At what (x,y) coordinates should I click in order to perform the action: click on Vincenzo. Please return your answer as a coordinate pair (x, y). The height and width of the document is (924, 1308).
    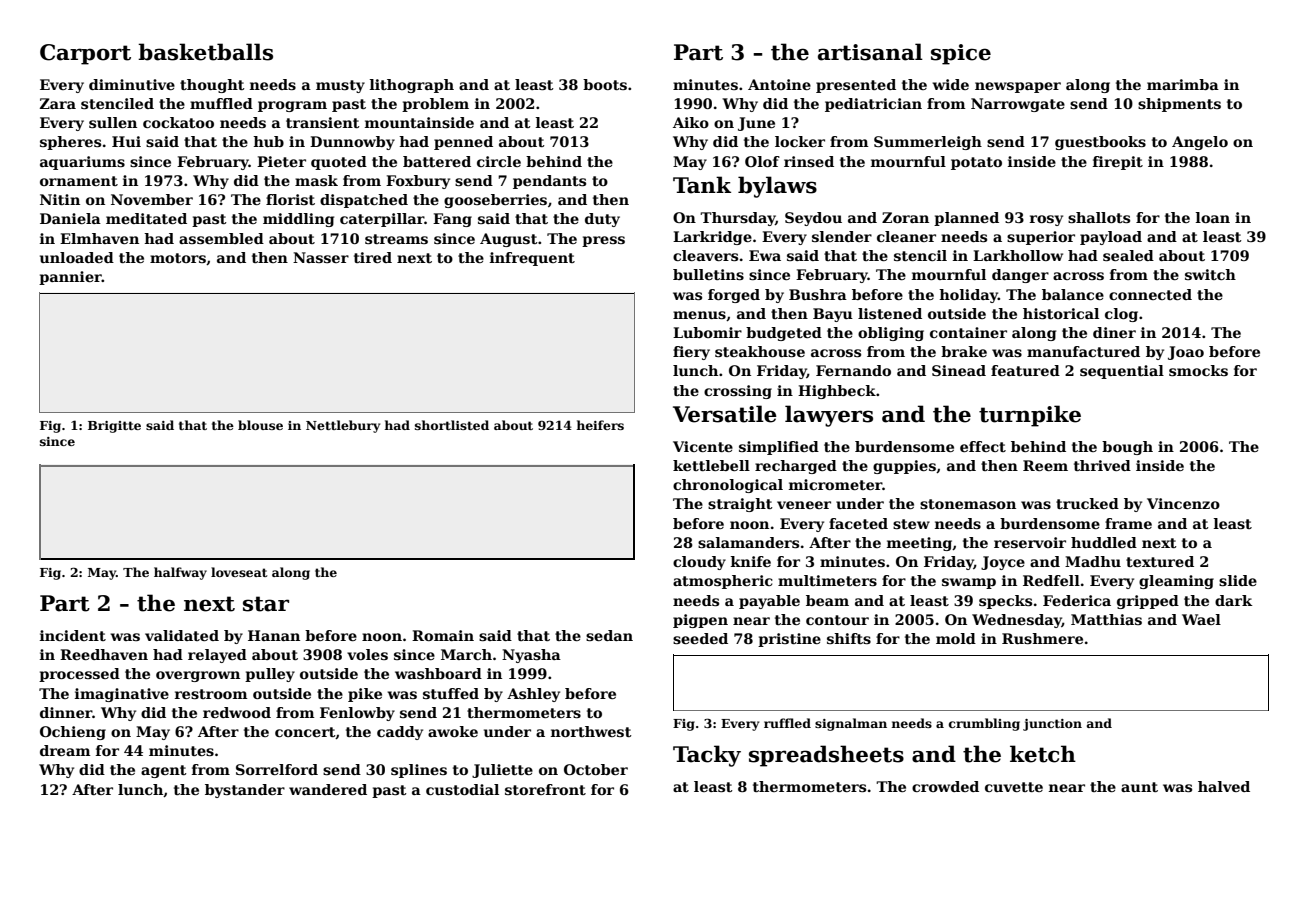
    Looking at the image, I should click on (1183, 503).
